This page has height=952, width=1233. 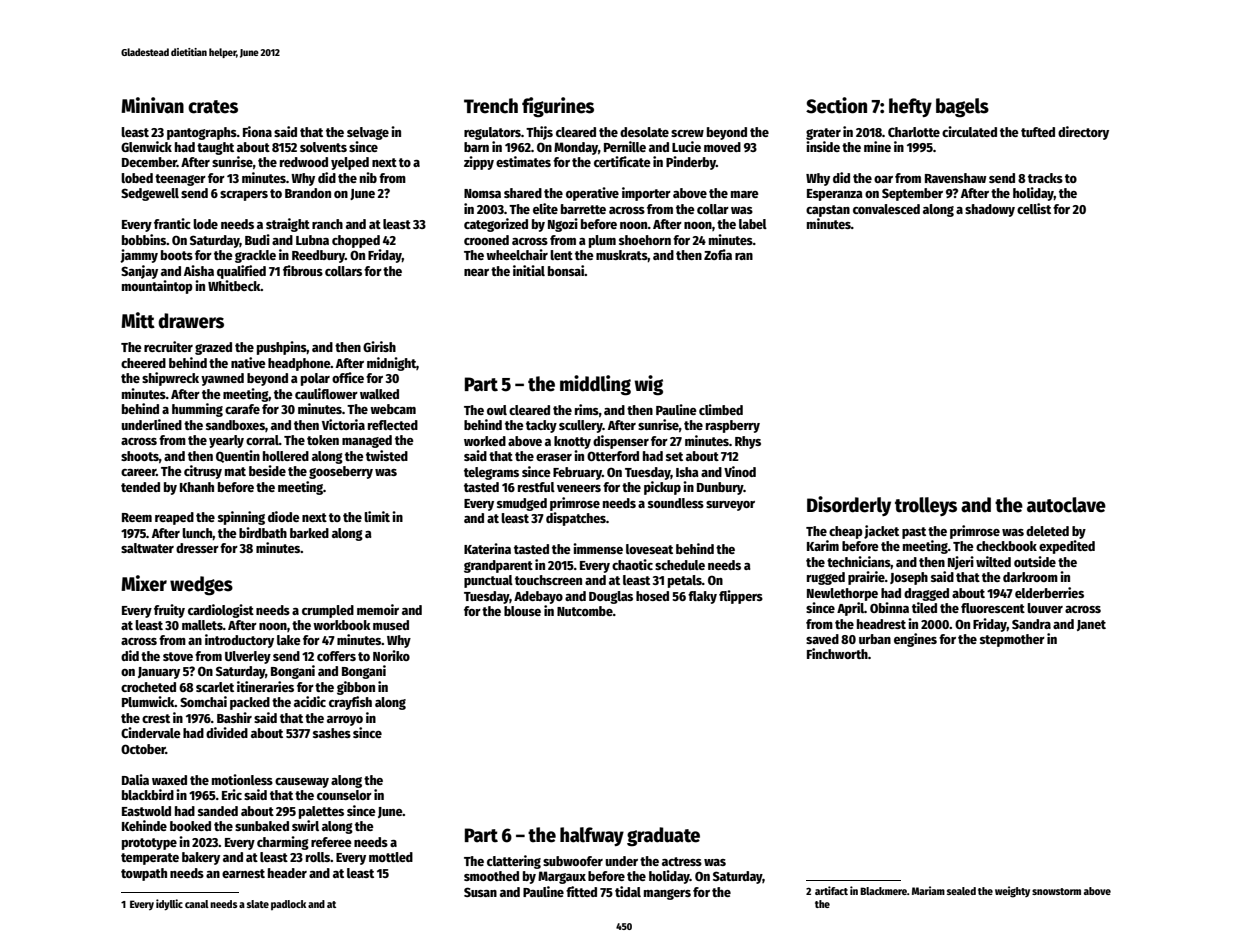 What do you see at coordinates (1049, 592) in the page?
I see `elderberries` at bounding box center [1049, 592].
